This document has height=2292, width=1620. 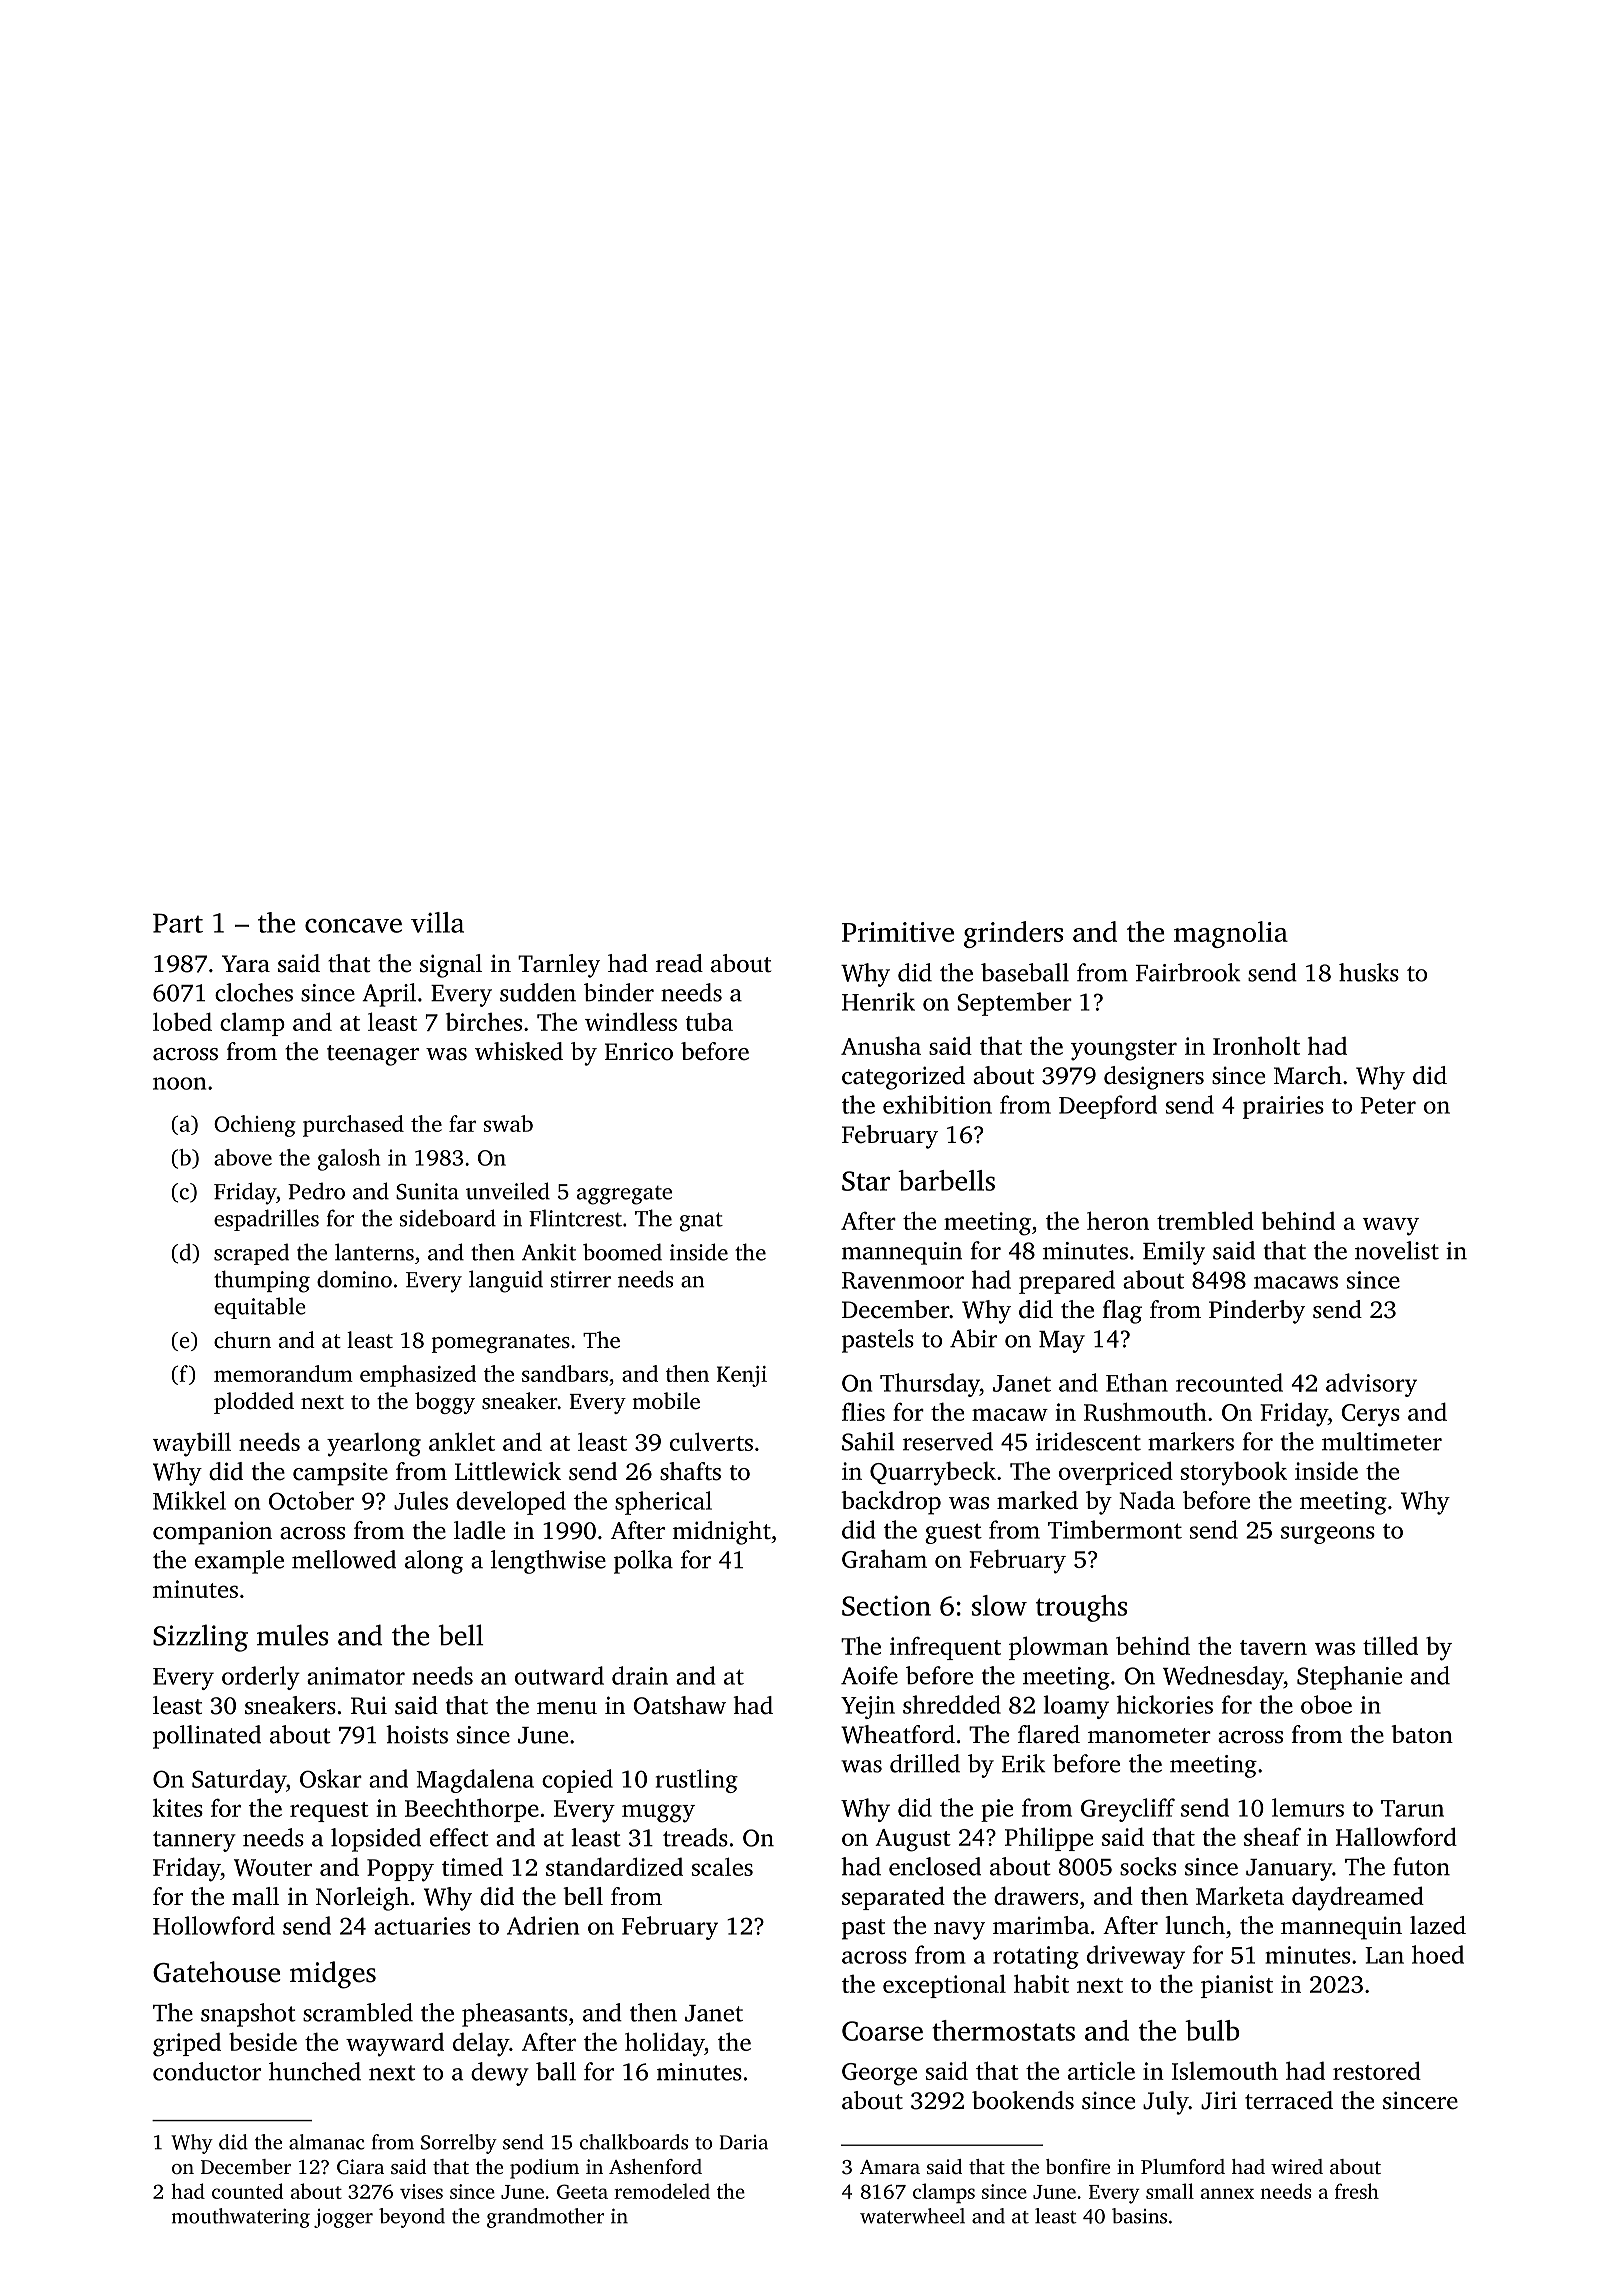 What do you see at coordinates (1328, 1535) in the document?
I see `surgeons` at bounding box center [1328, 1535].
